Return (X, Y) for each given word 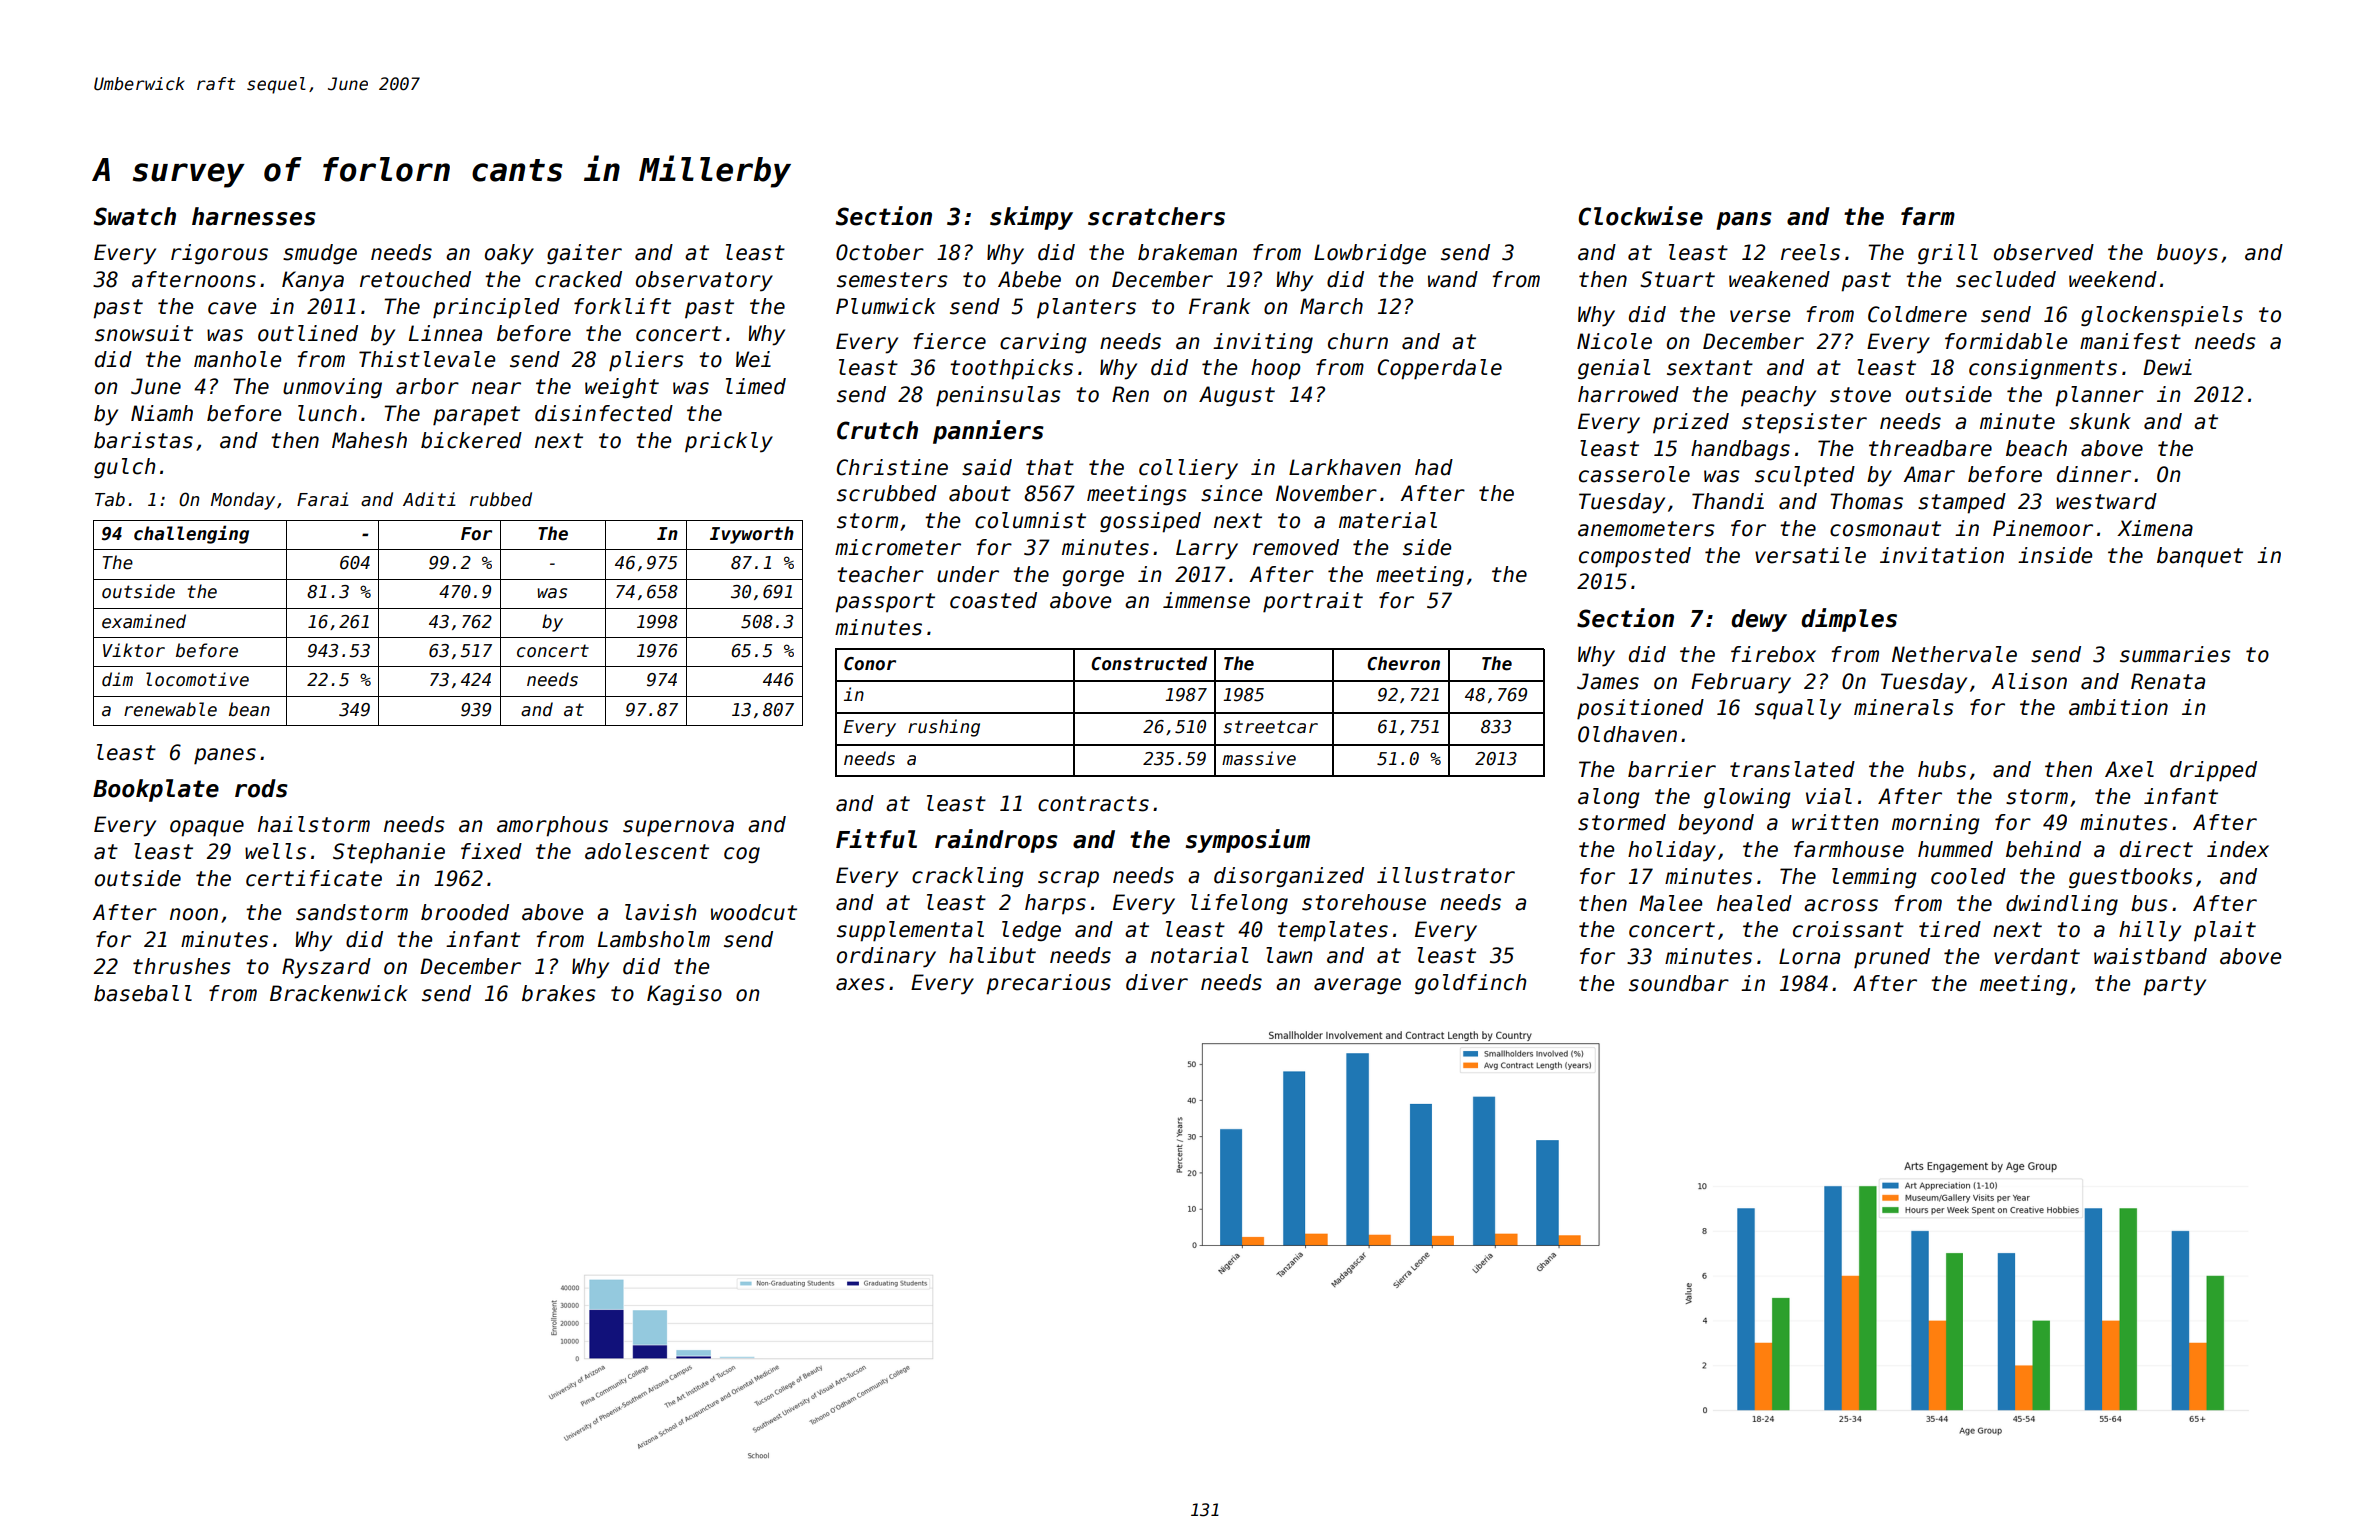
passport (885, 603)
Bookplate (156, 790)
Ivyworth (752, 535)
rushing (944, 728)
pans (1744, 221)
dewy (1759, 620)
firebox (1773, 654)
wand (1453, 279)
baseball (143, 993)
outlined (308, 333)
